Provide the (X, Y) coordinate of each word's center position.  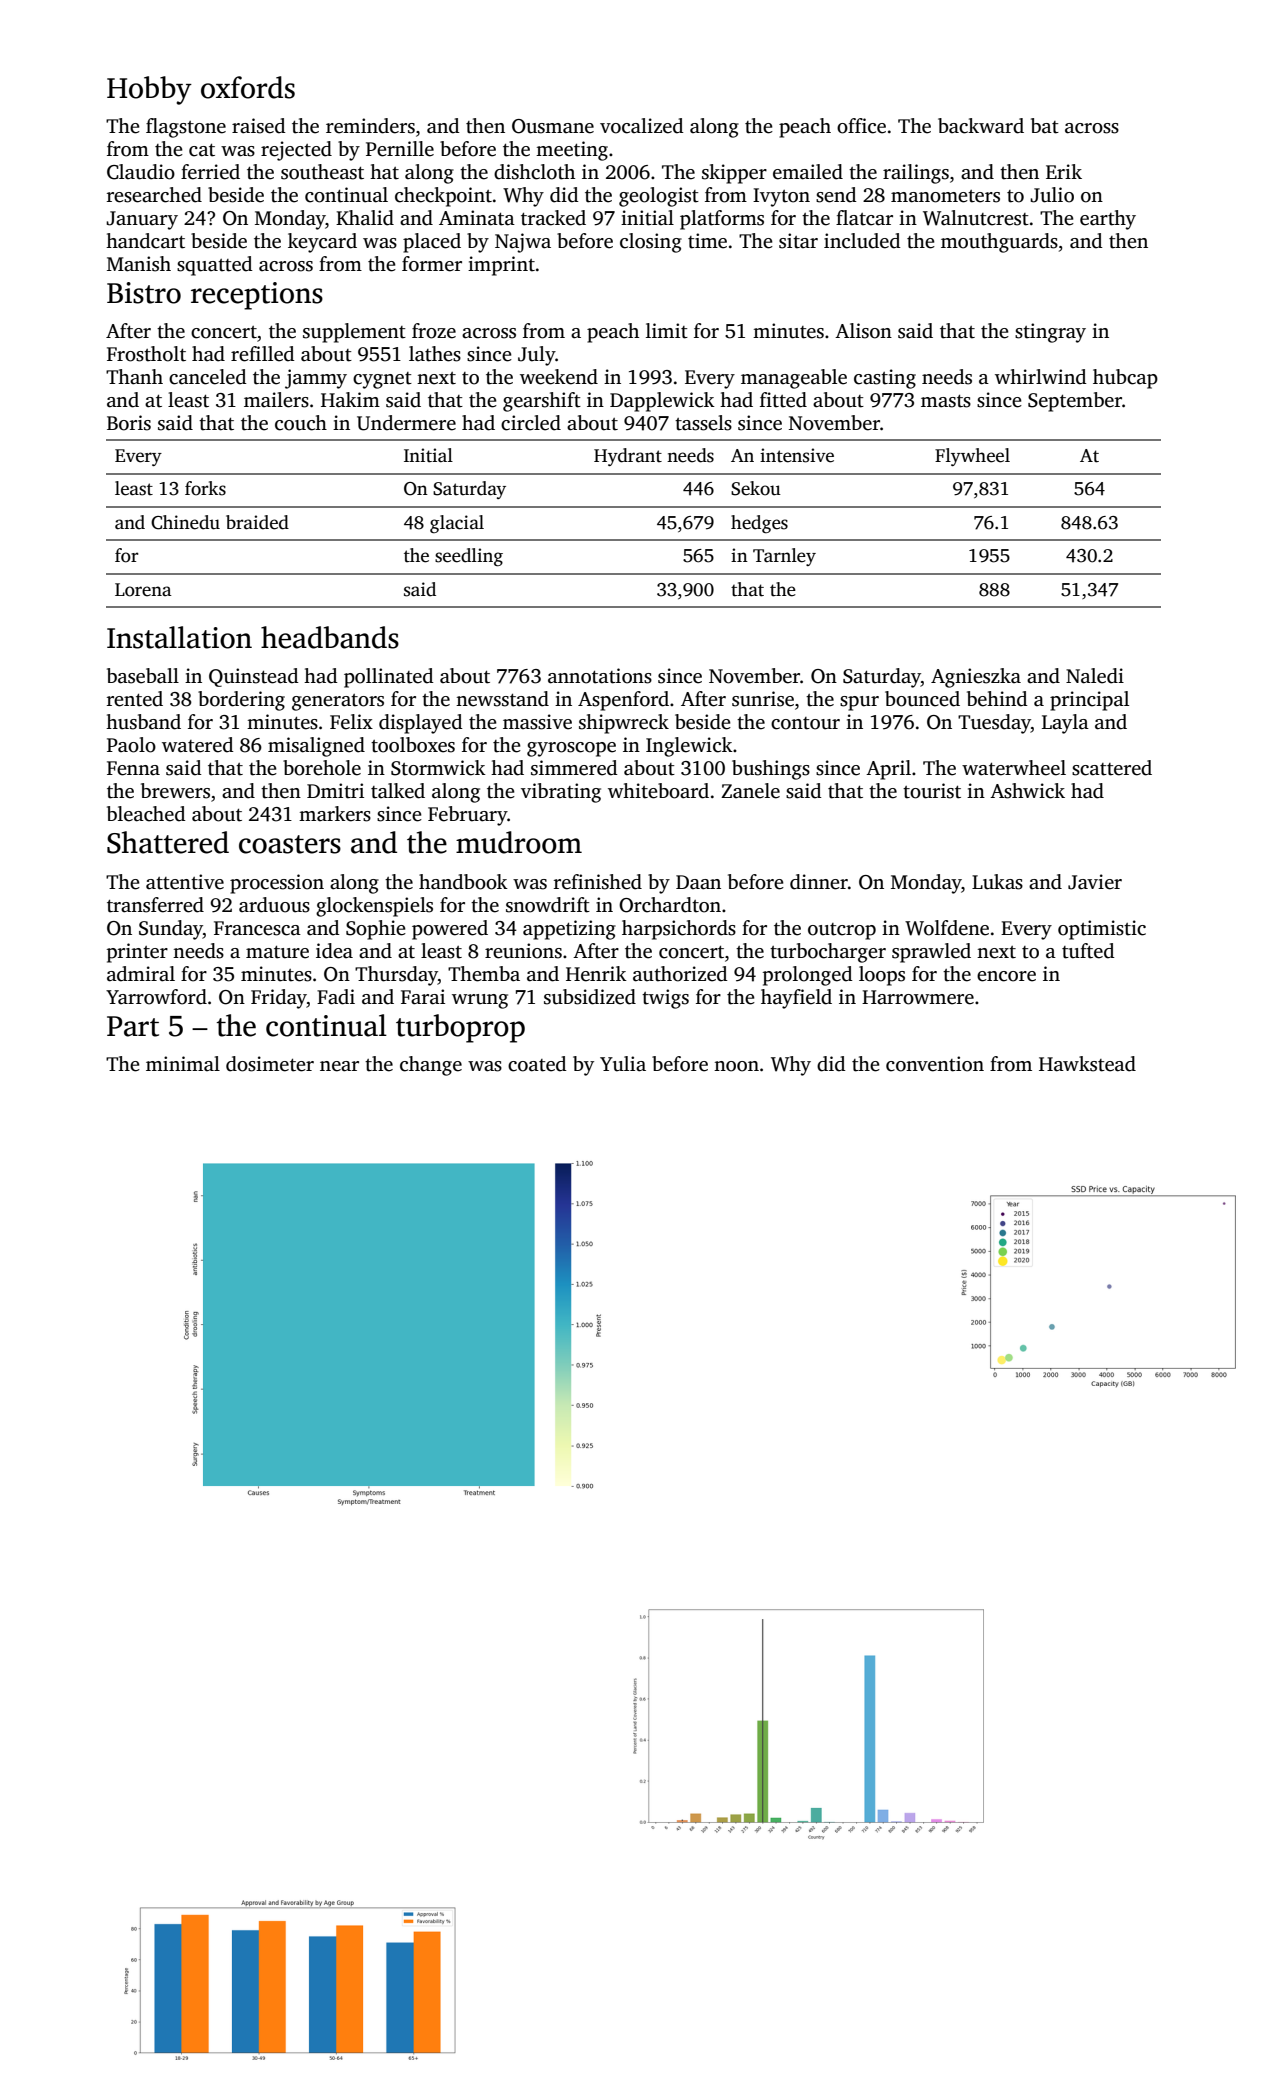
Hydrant (628, 457)
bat (1045, 126)
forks (205, 488)
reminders (370, 126)
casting (885, 379)
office (861, 126)
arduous (274, 905)
